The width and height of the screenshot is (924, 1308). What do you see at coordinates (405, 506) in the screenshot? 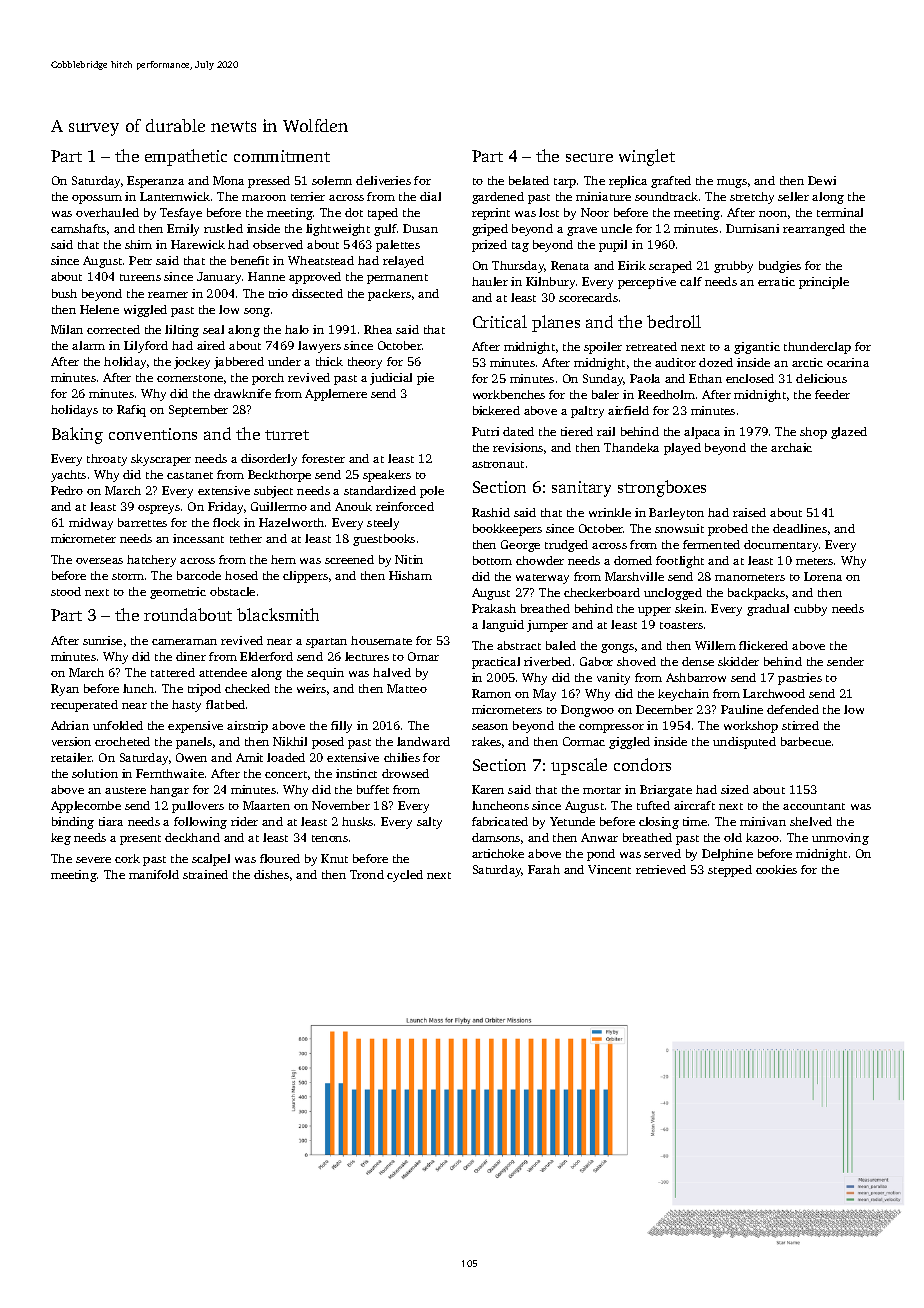
I see `reinforced` at bounding box center [405, 506].
